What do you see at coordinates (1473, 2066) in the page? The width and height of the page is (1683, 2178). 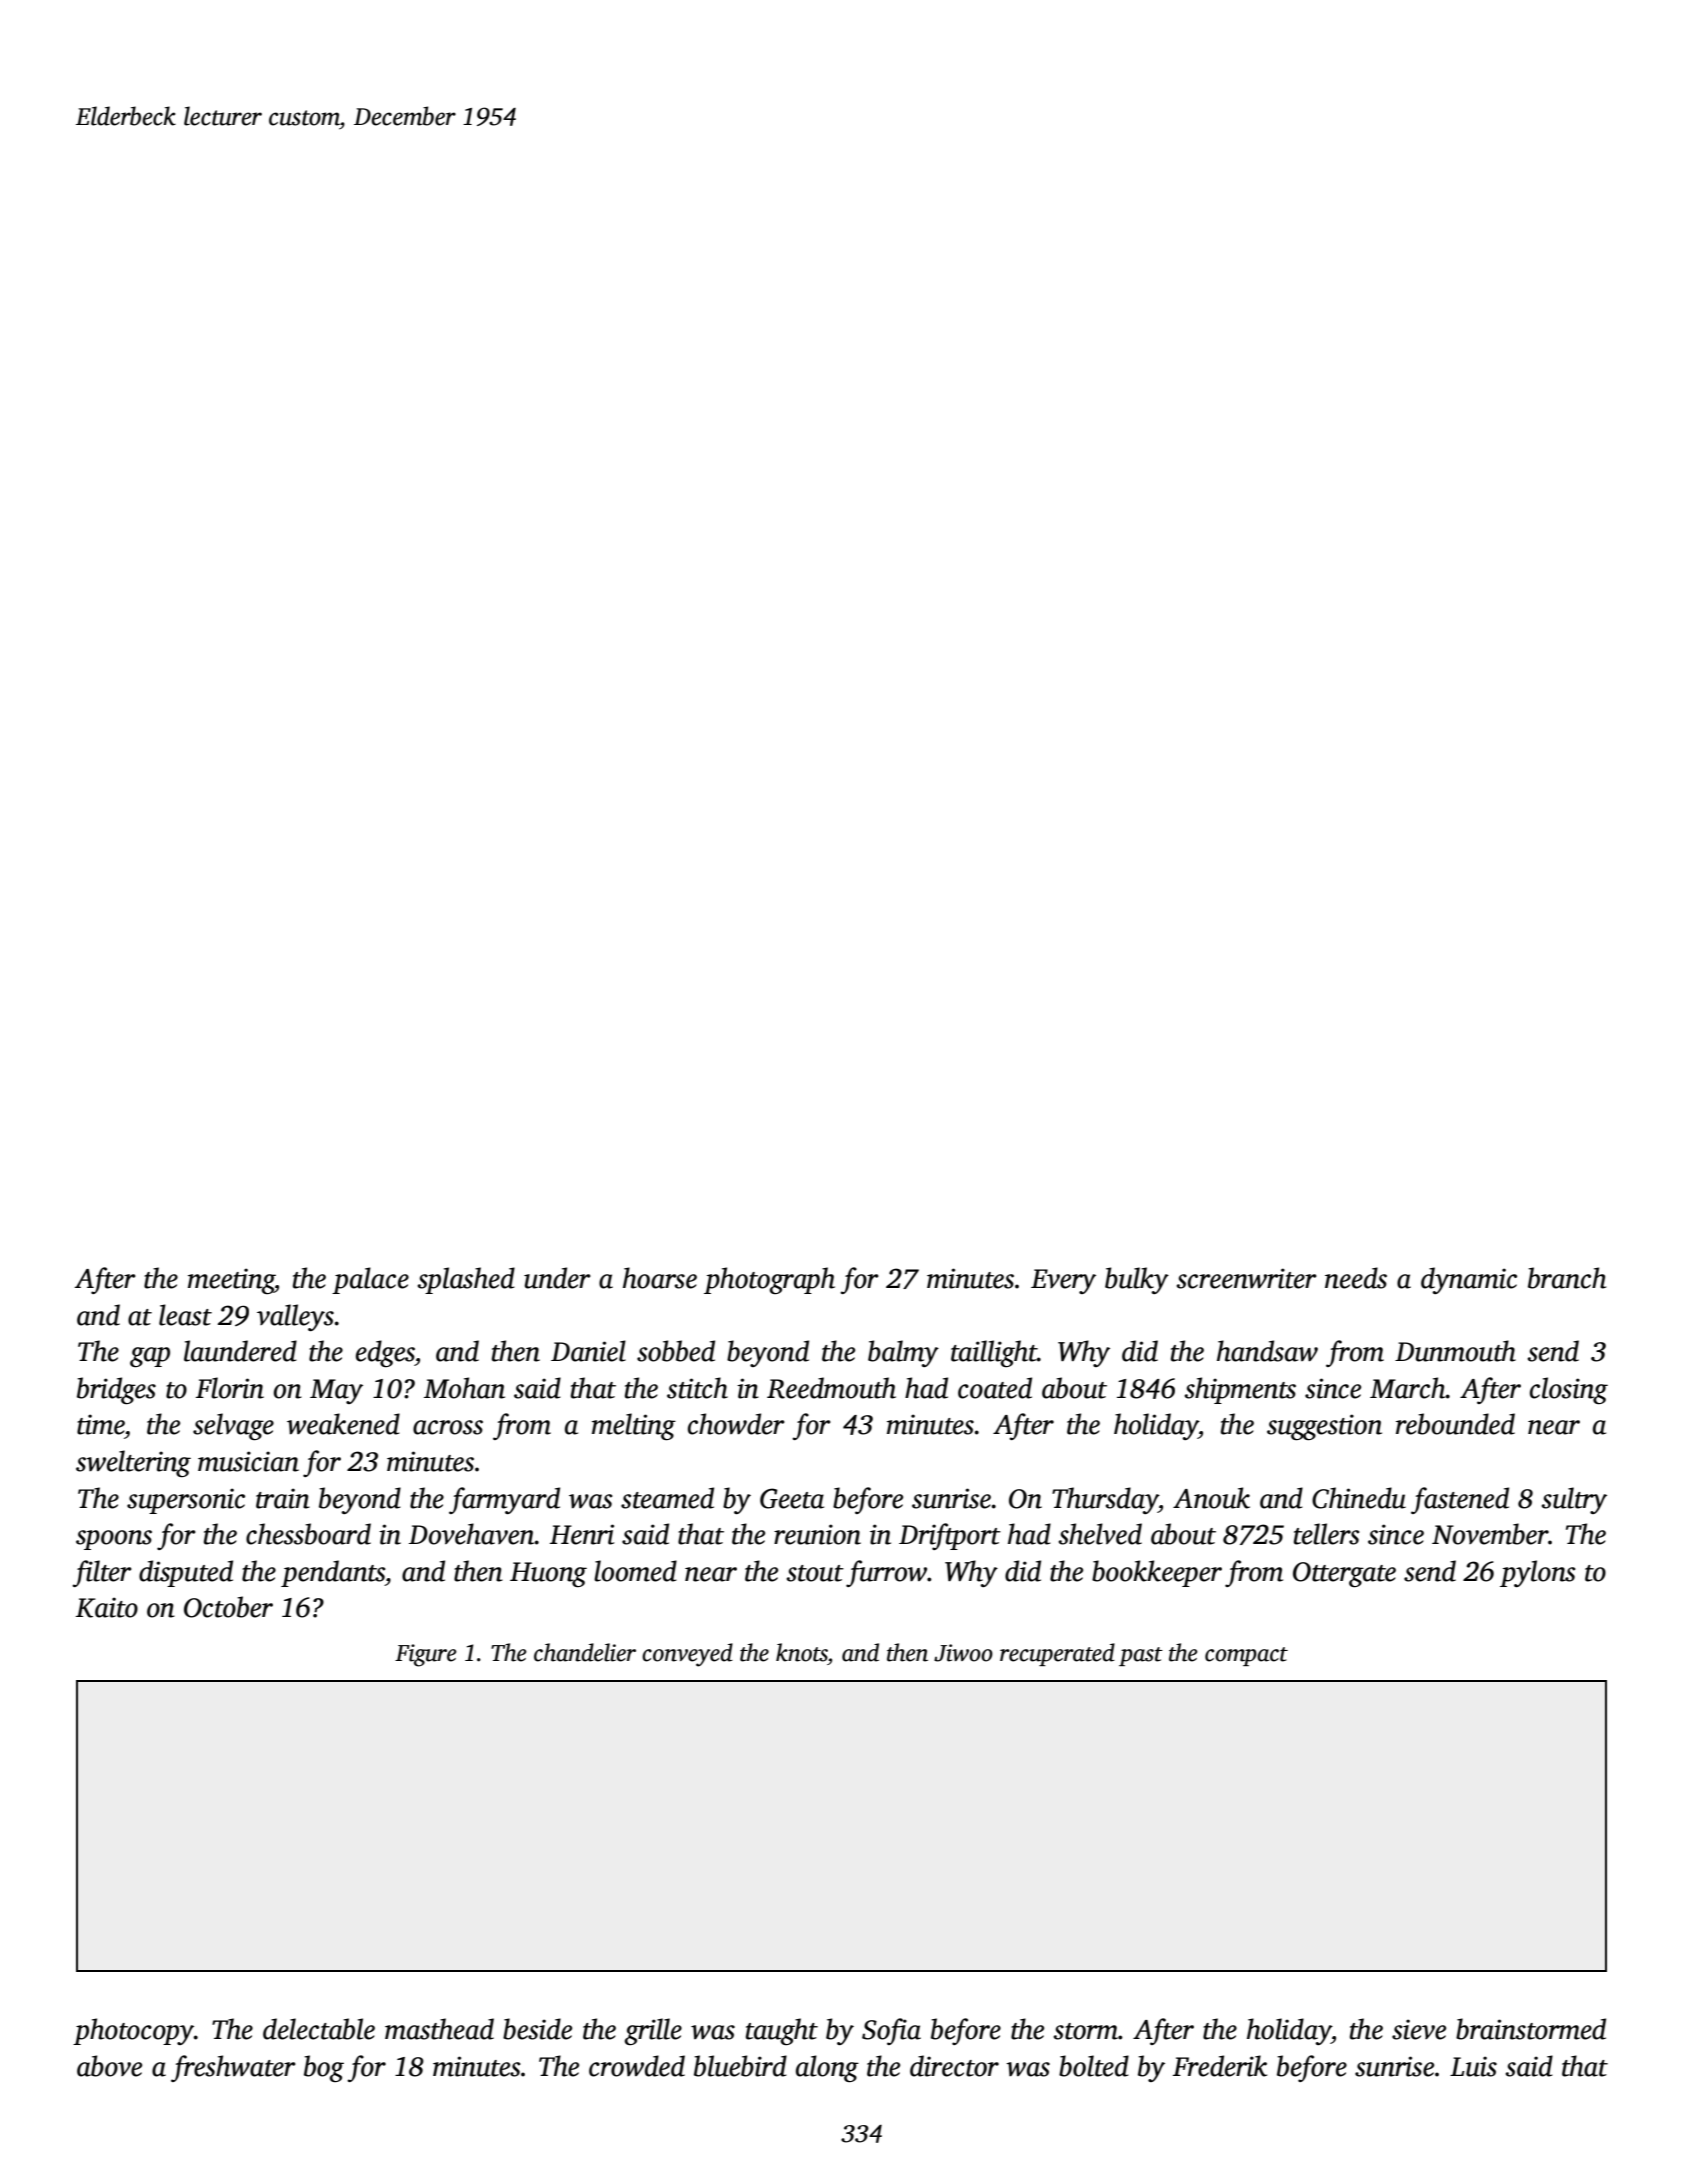 I see `Luis` at bounding box center [1473, 2066].
